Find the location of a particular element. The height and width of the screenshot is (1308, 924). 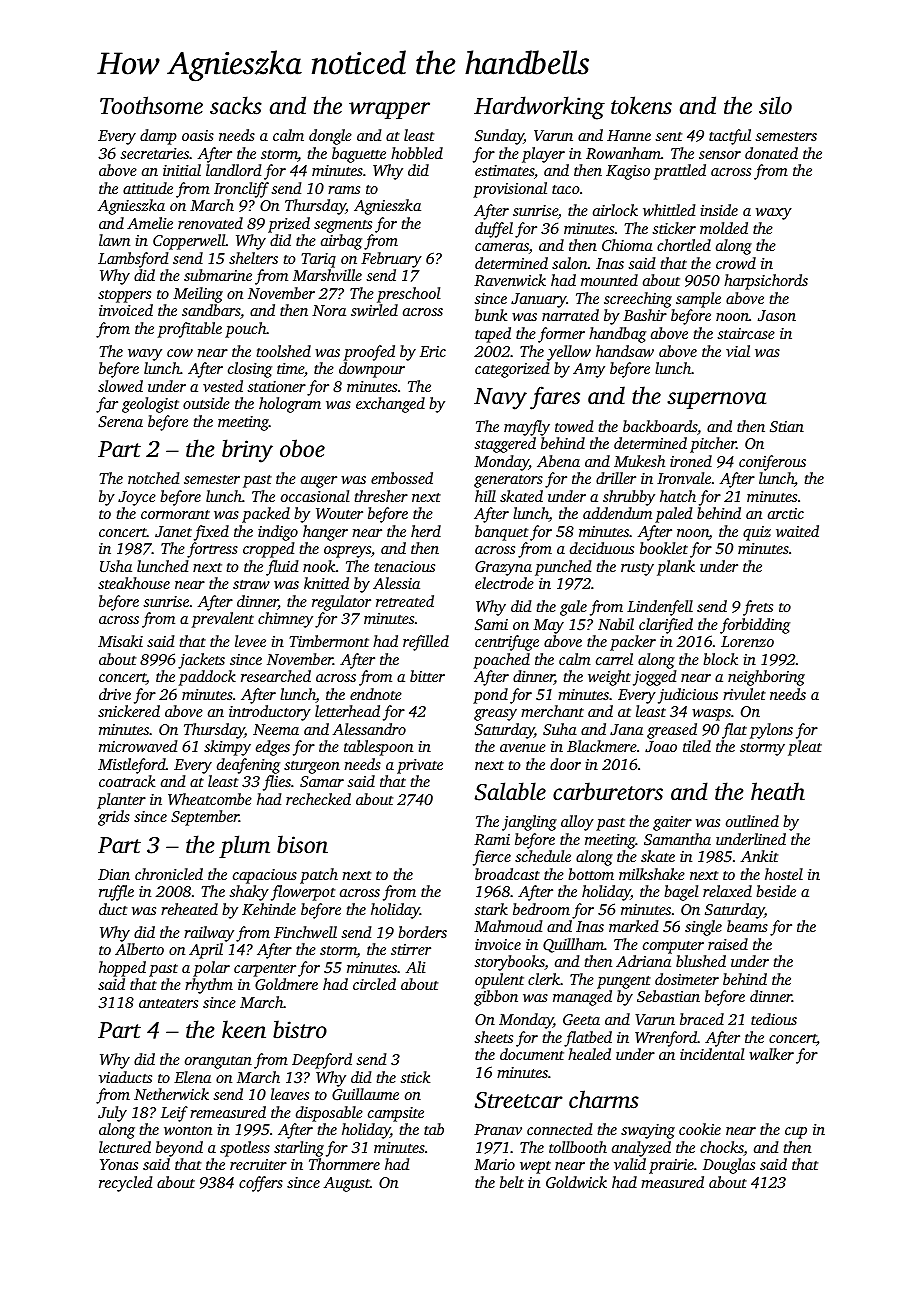

Jason is located at coordinates (777, 315).
